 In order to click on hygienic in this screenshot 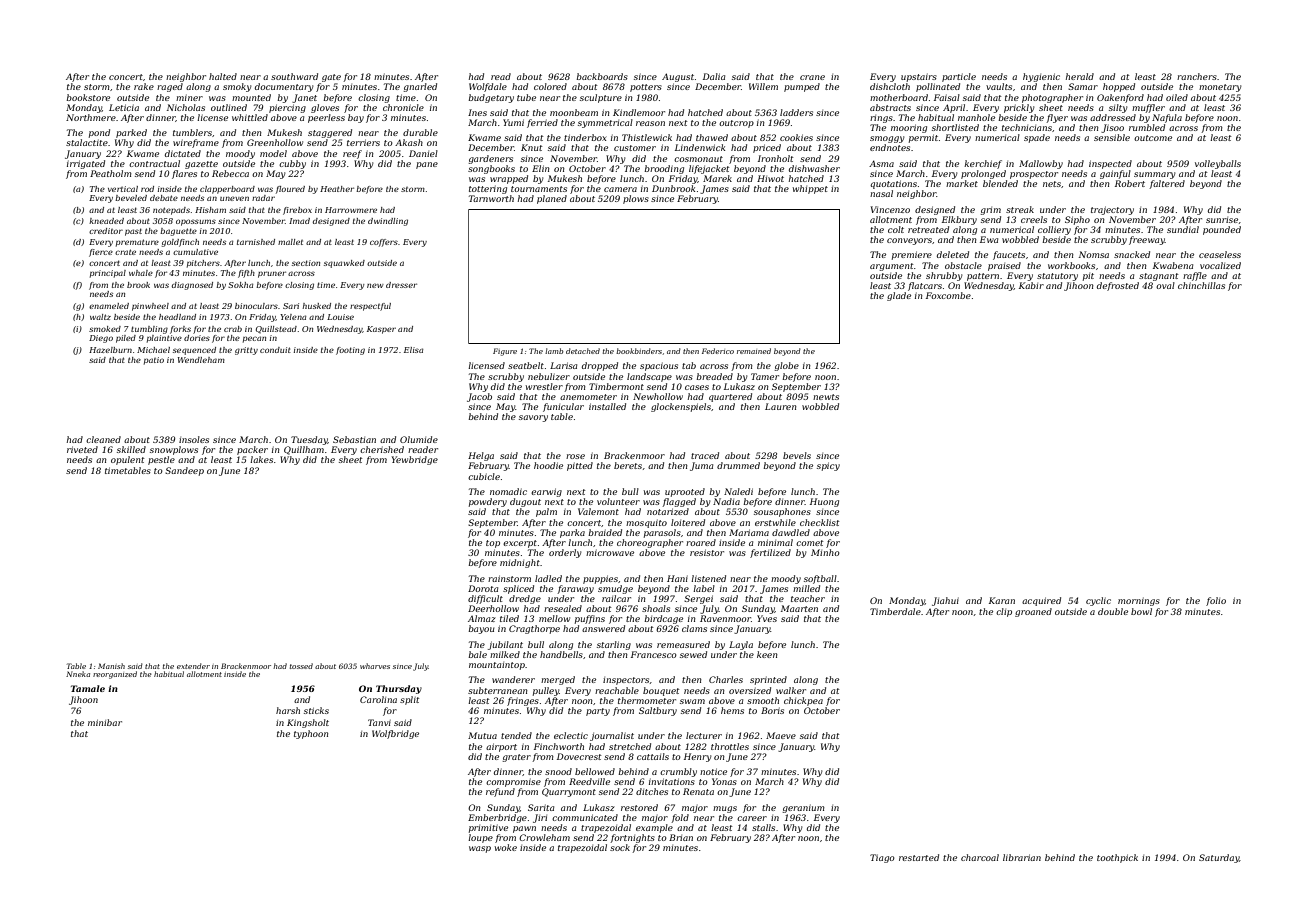, I will do `click(1041, 77)`.
